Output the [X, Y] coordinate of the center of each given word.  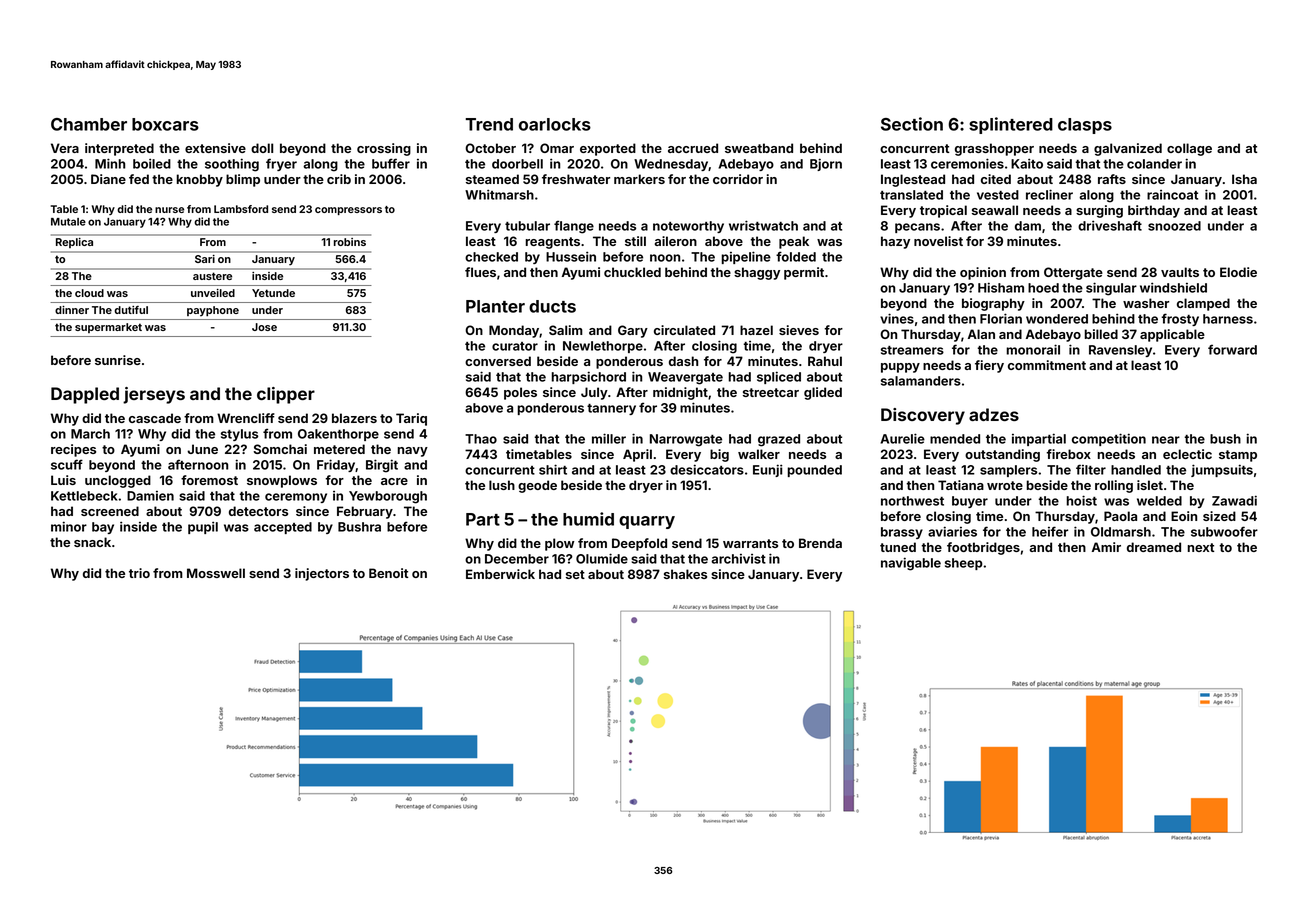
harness [1228, 319]
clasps [1085, 126]
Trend [489, 124]
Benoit [388, 573]
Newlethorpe [603, 347]
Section [912, 124]
